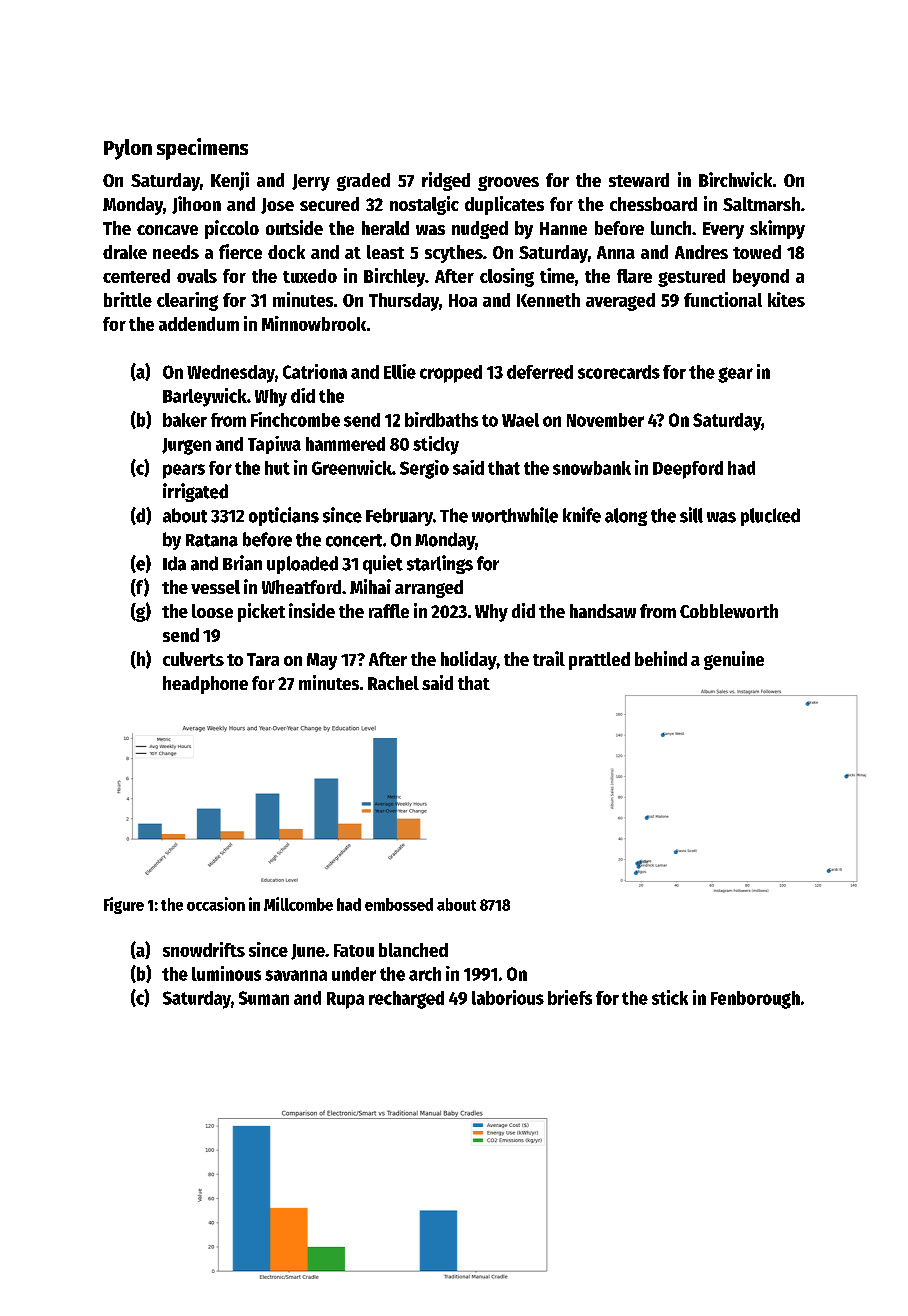  I want to click on Wael, so click(520, 420).
